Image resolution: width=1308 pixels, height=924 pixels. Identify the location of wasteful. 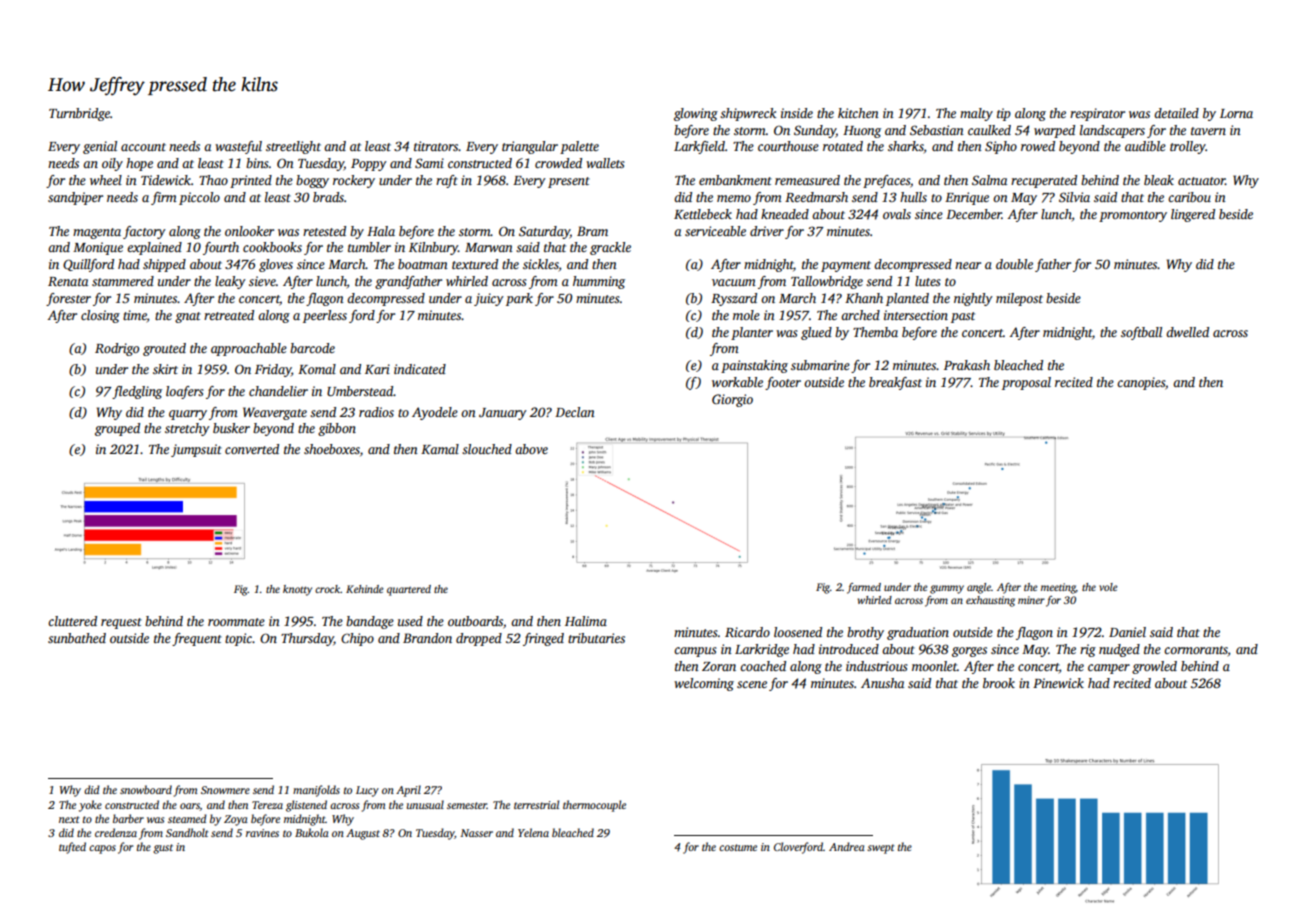
(238, 147).
